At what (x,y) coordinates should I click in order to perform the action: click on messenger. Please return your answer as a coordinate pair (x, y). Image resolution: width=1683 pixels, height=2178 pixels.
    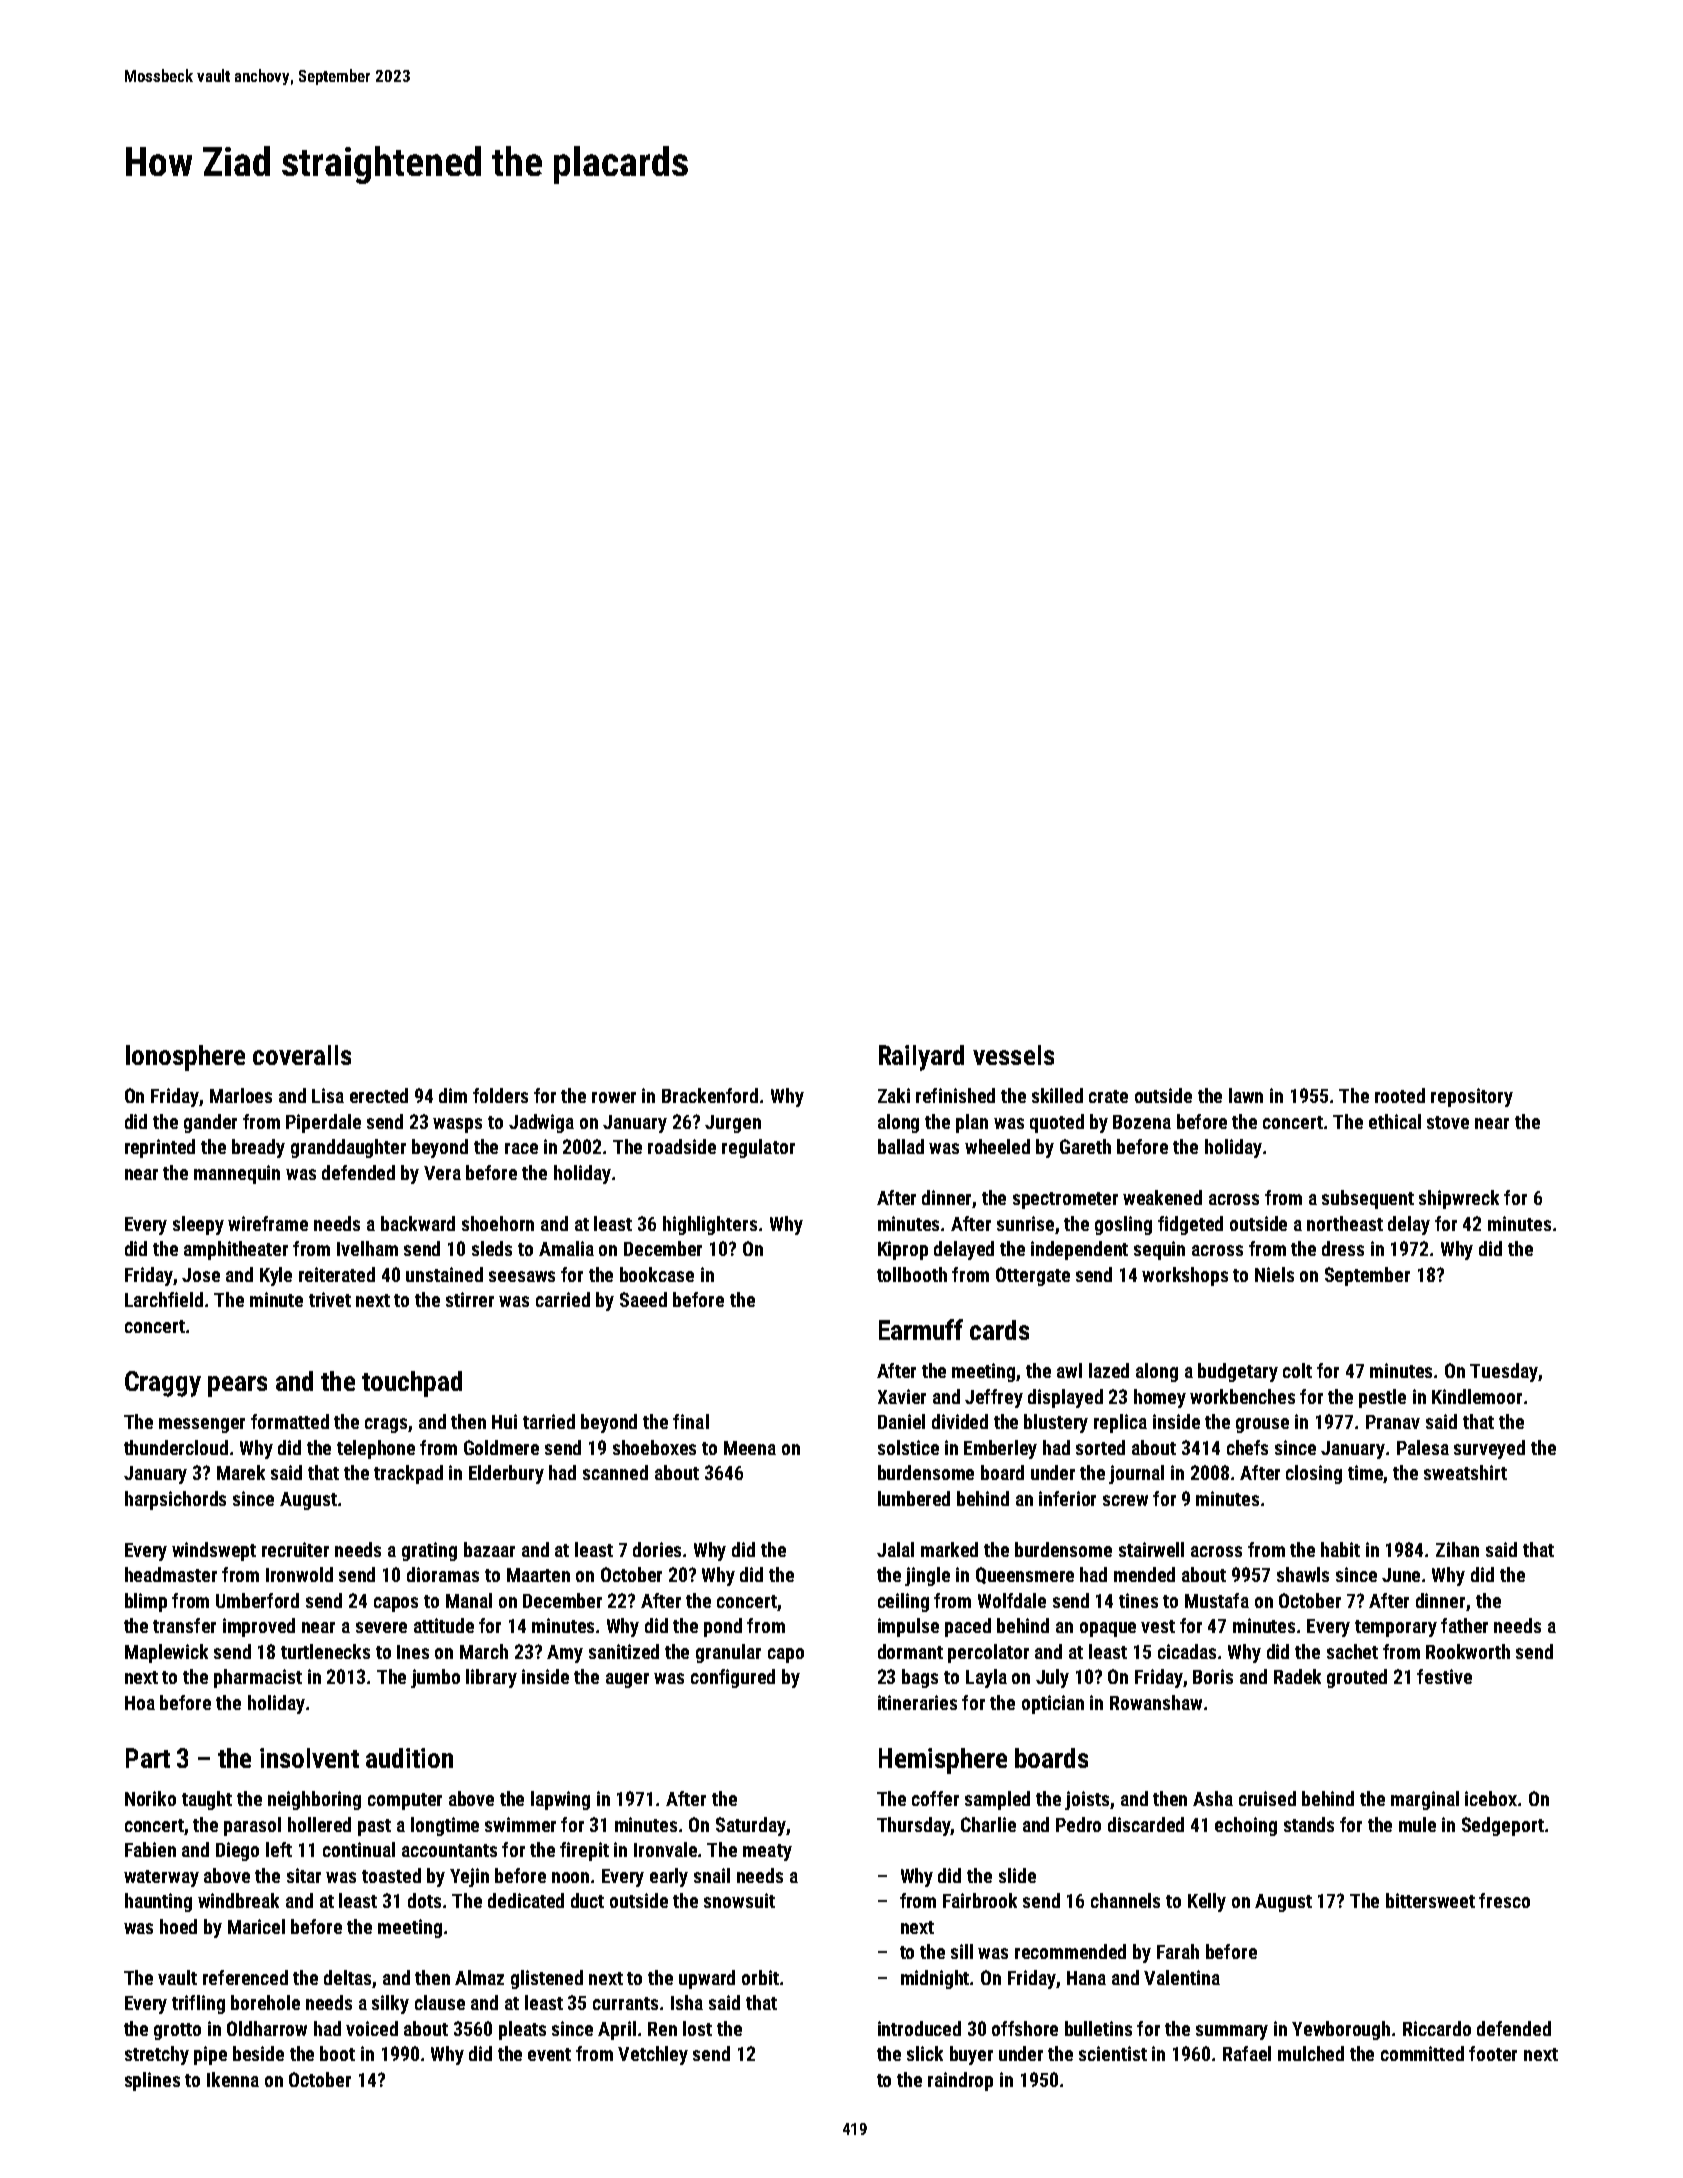
    Looking at the image, I should click on (202, 1425).
